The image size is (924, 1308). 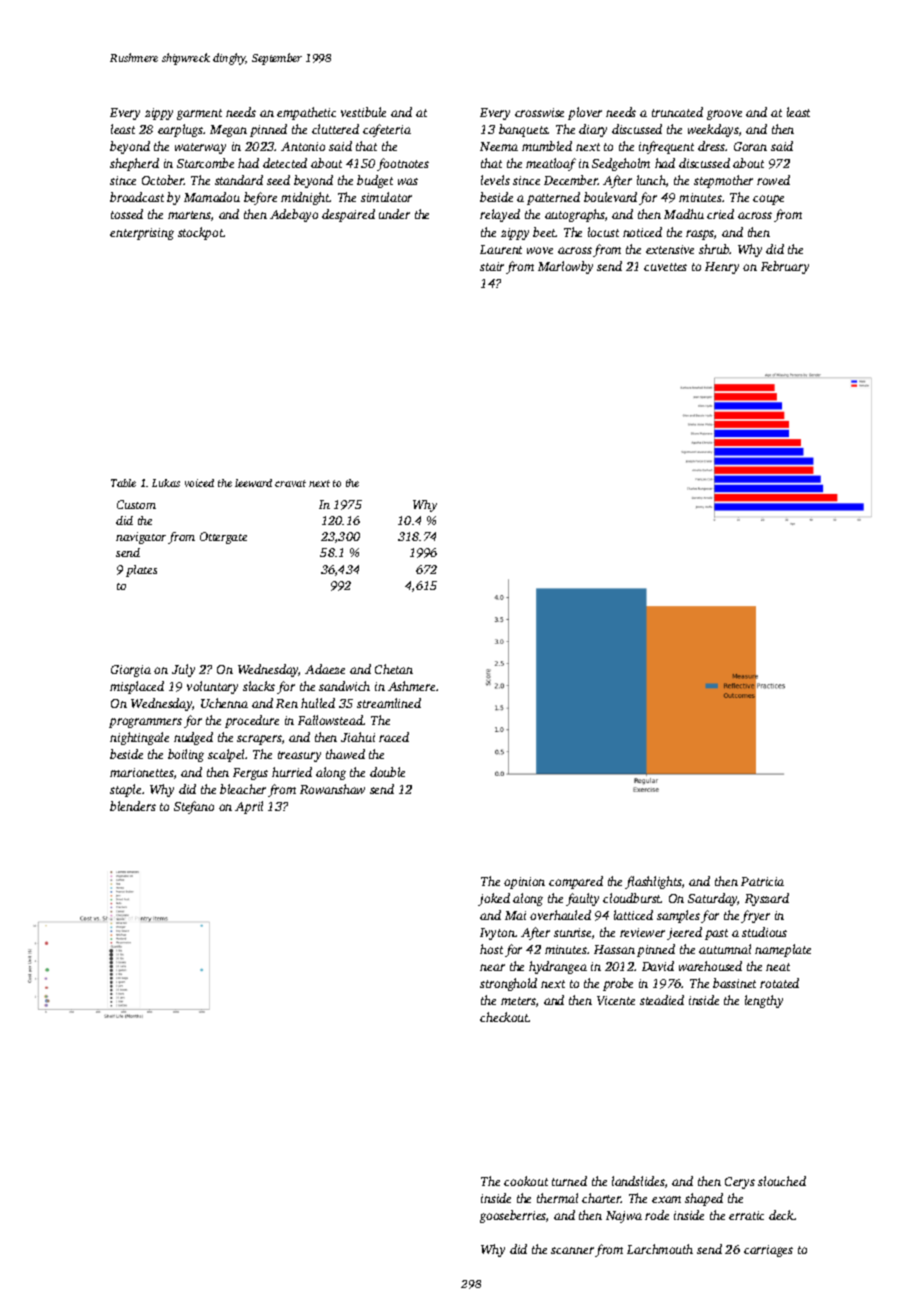 I want to click on Cerys, so click(x=740, y=1183).
